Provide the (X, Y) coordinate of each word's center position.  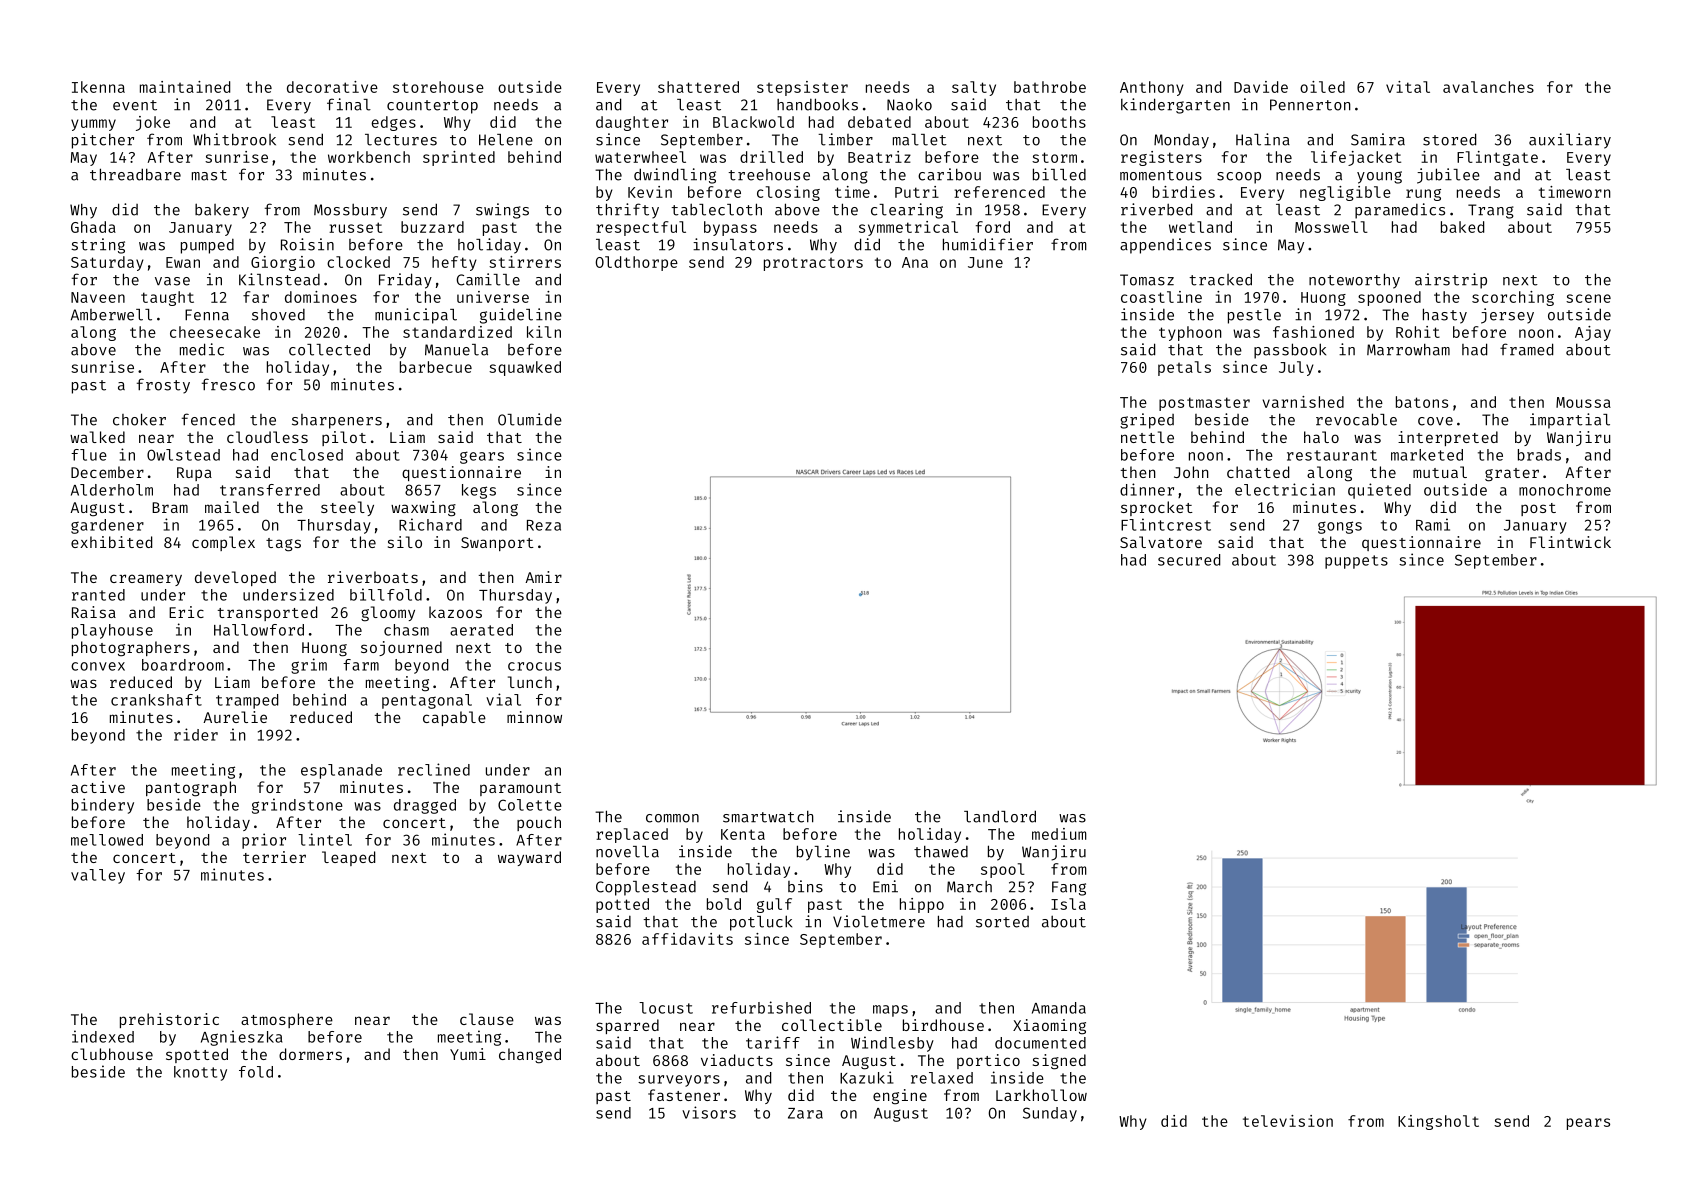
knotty (200, 1073)
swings (502, 211)
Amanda (1059, 1008)
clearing (907, 211)
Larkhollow (1041, 1095)
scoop (1239, 178)
